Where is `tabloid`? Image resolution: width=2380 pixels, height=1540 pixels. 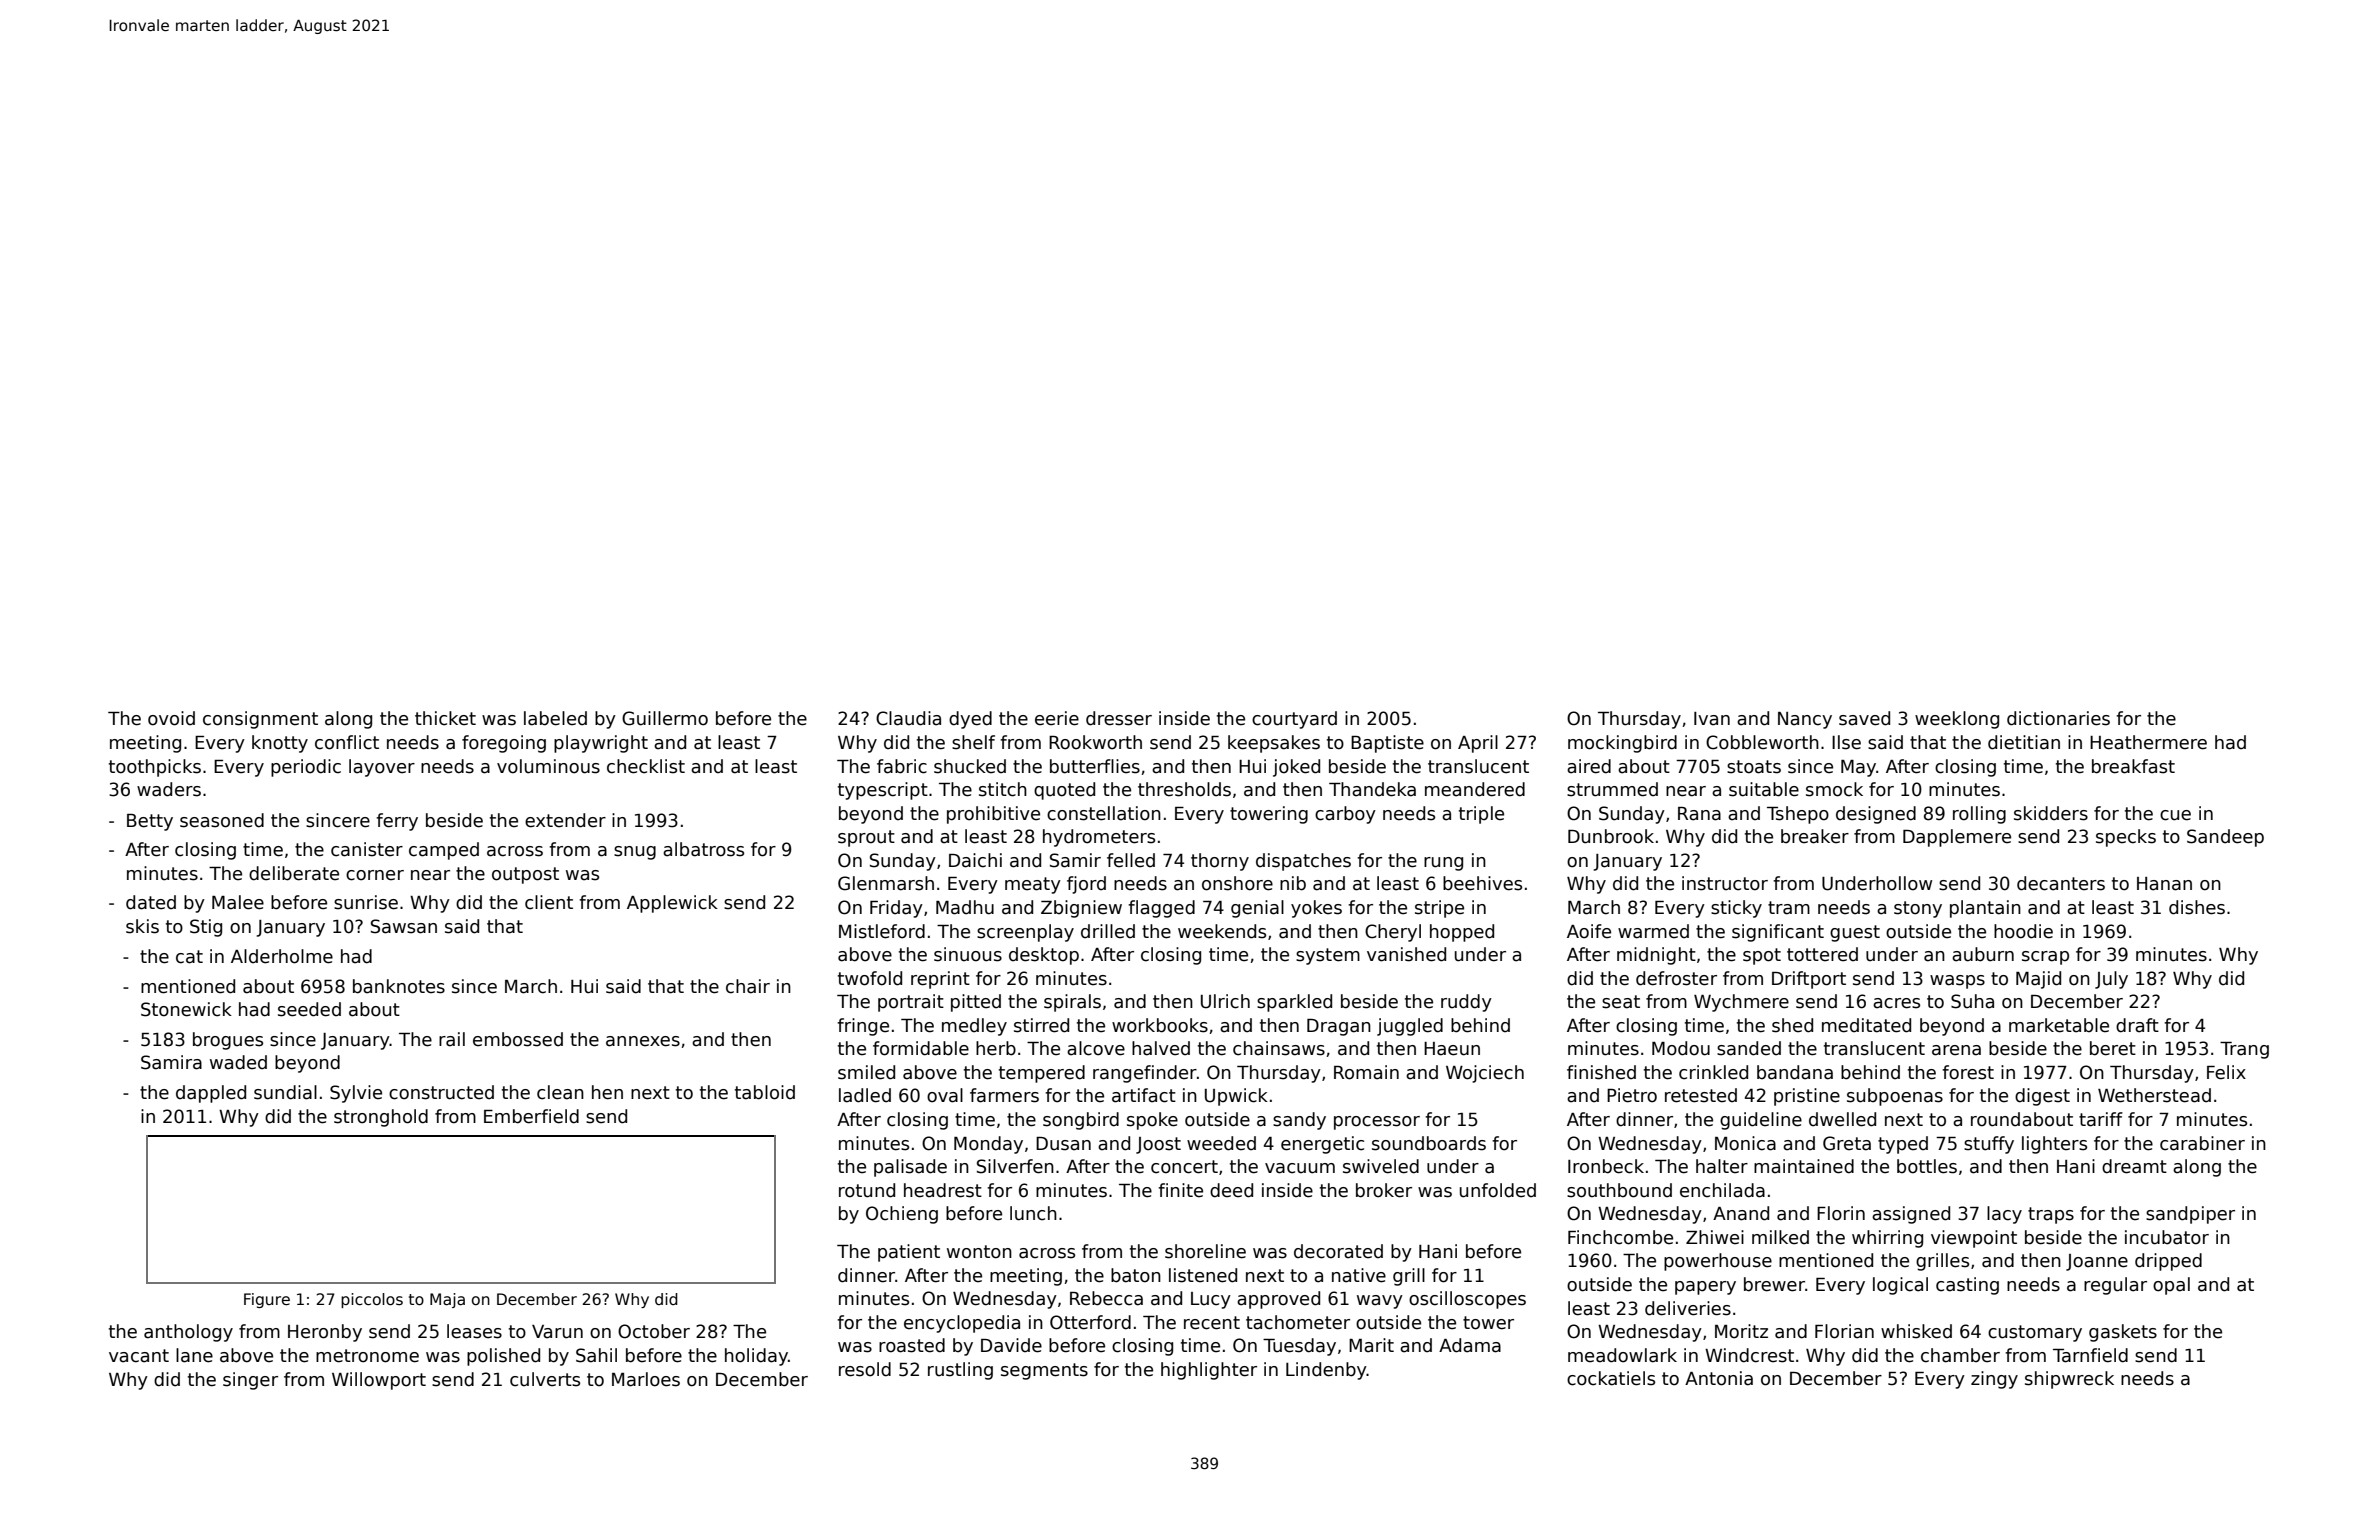 tabloid is located at coordinates (765, 1092).
